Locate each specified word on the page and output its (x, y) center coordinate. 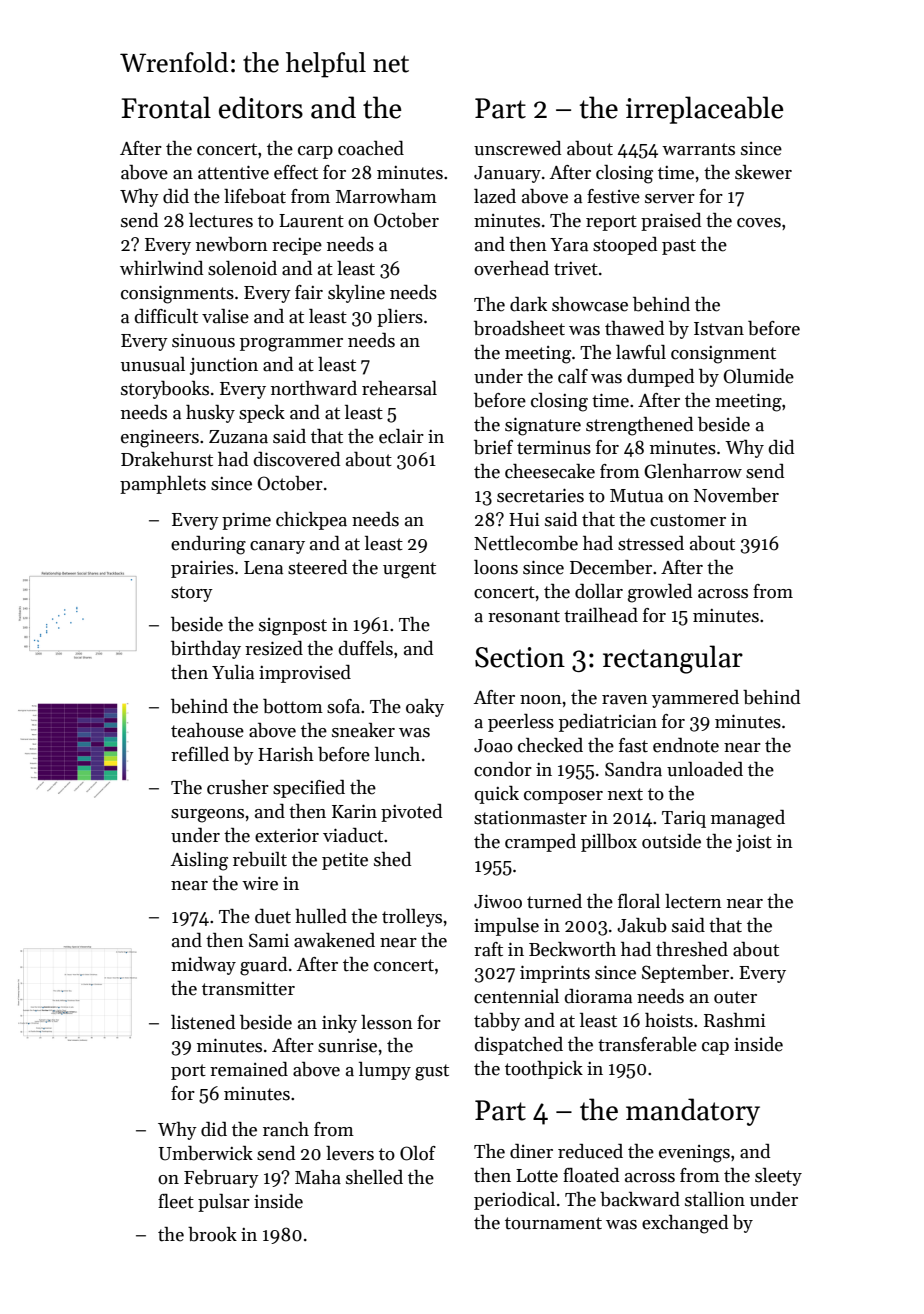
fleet (176, 1201)
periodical (514, 1201)
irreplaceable (704, 110)
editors (261, 107)
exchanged (685, 1224)
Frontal (166, 107)
